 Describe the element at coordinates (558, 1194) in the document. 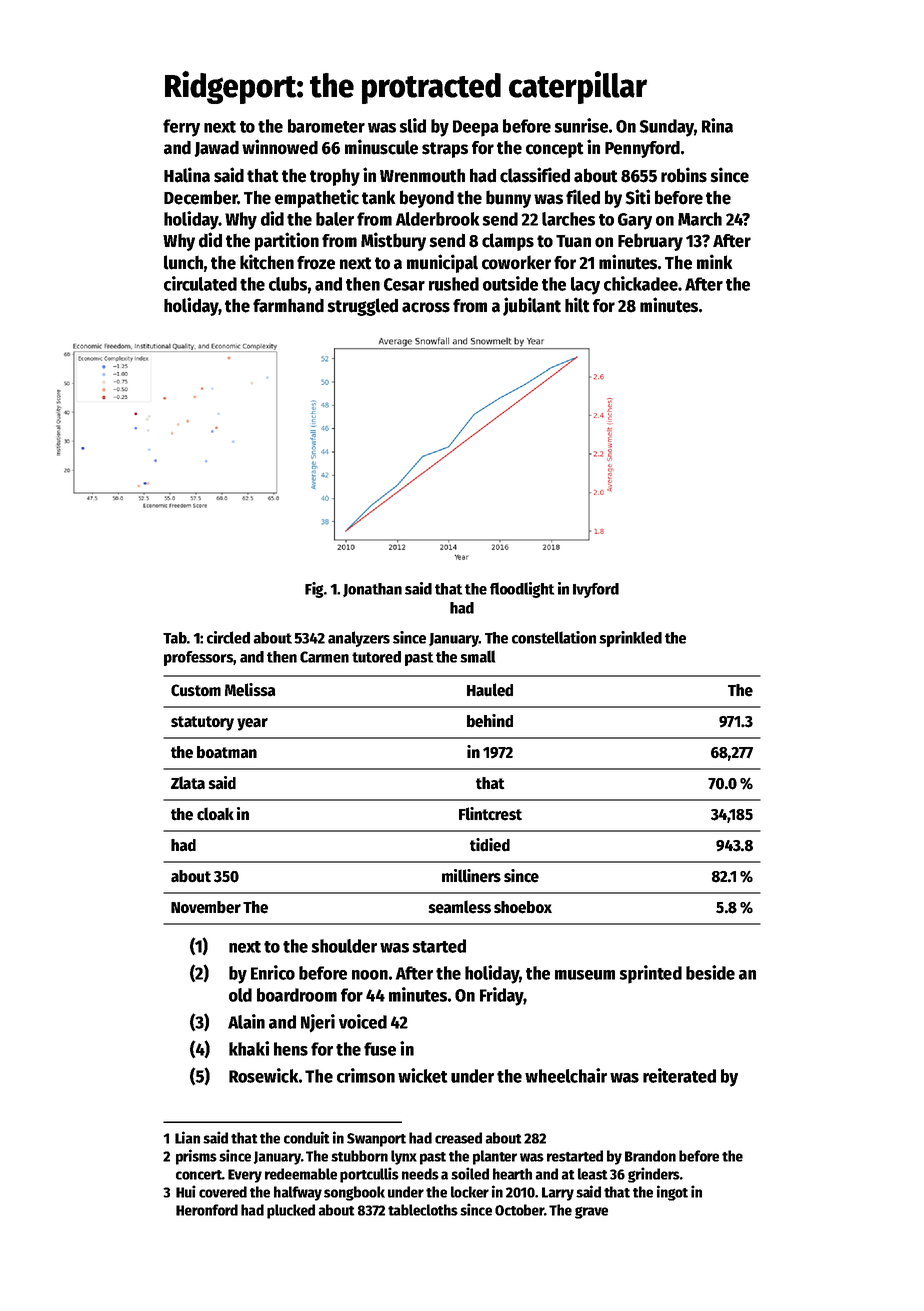

I see `Larry` at that location.
